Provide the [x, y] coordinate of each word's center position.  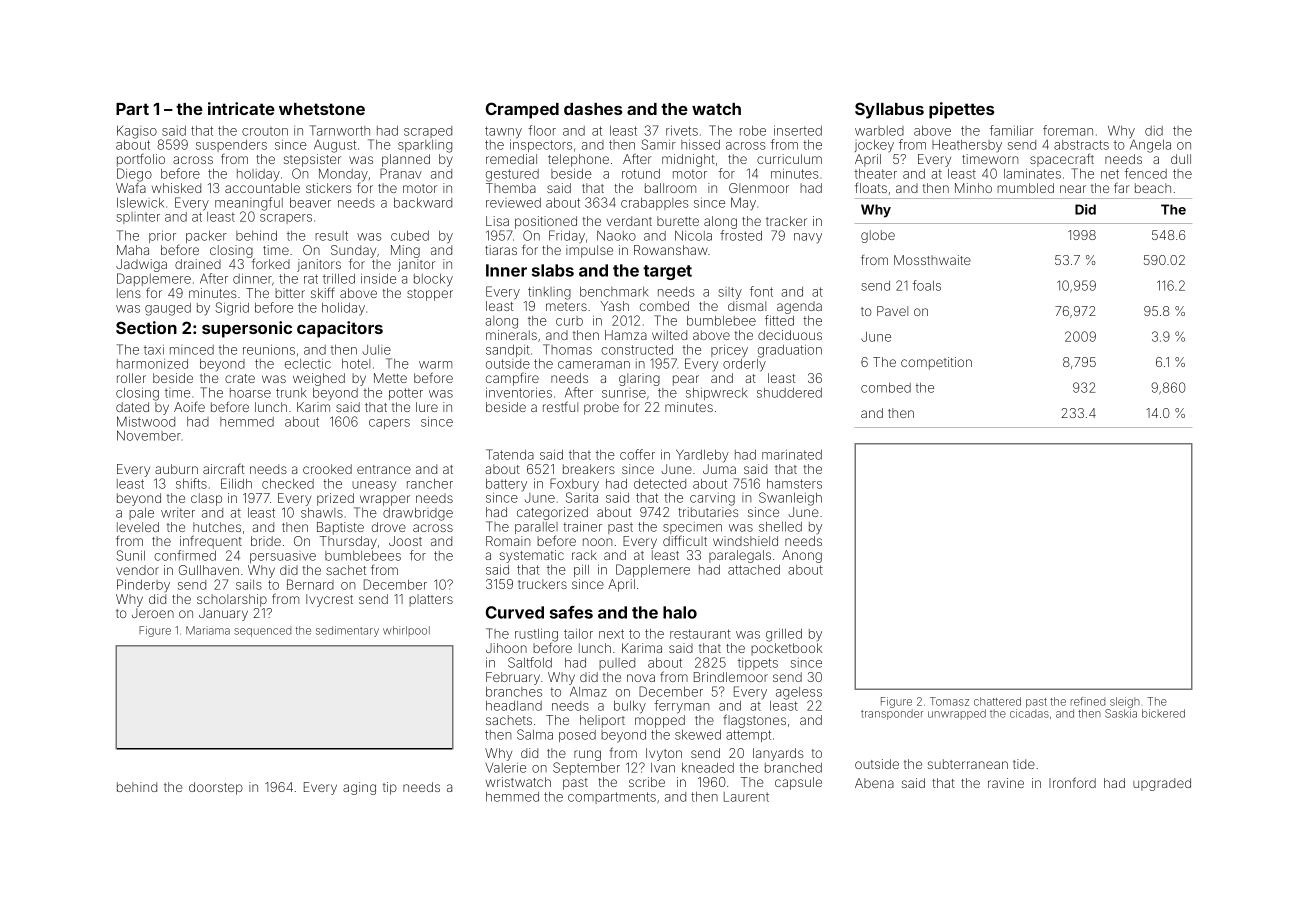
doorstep [216, 788]
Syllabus [889, 110]
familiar [1012, 130]
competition [936, 363]
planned [406, 160]
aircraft [223, 468]
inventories [519, 392]
